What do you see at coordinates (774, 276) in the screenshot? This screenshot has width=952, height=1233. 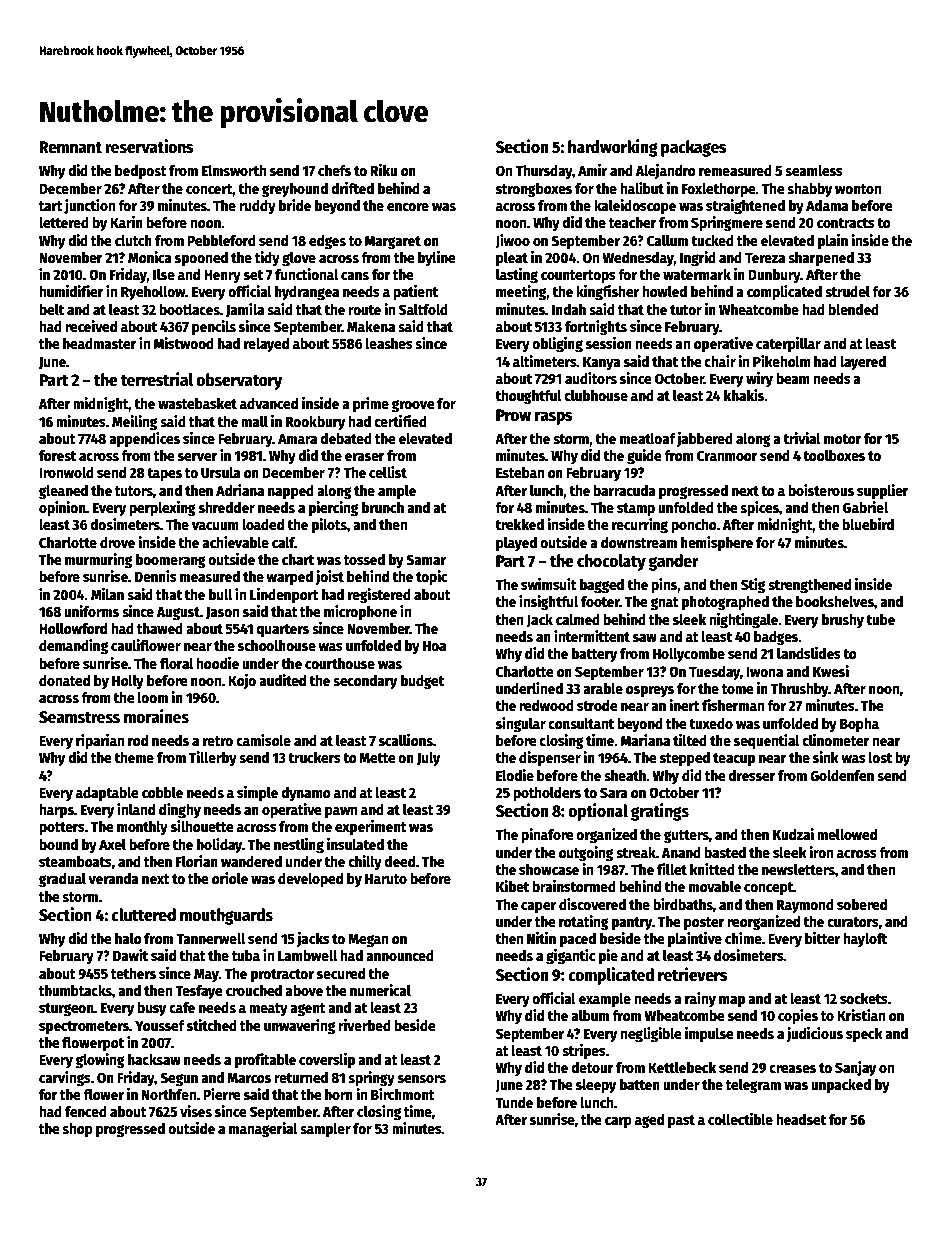 I see `Dunbury` at bounding box center [774, 276].
